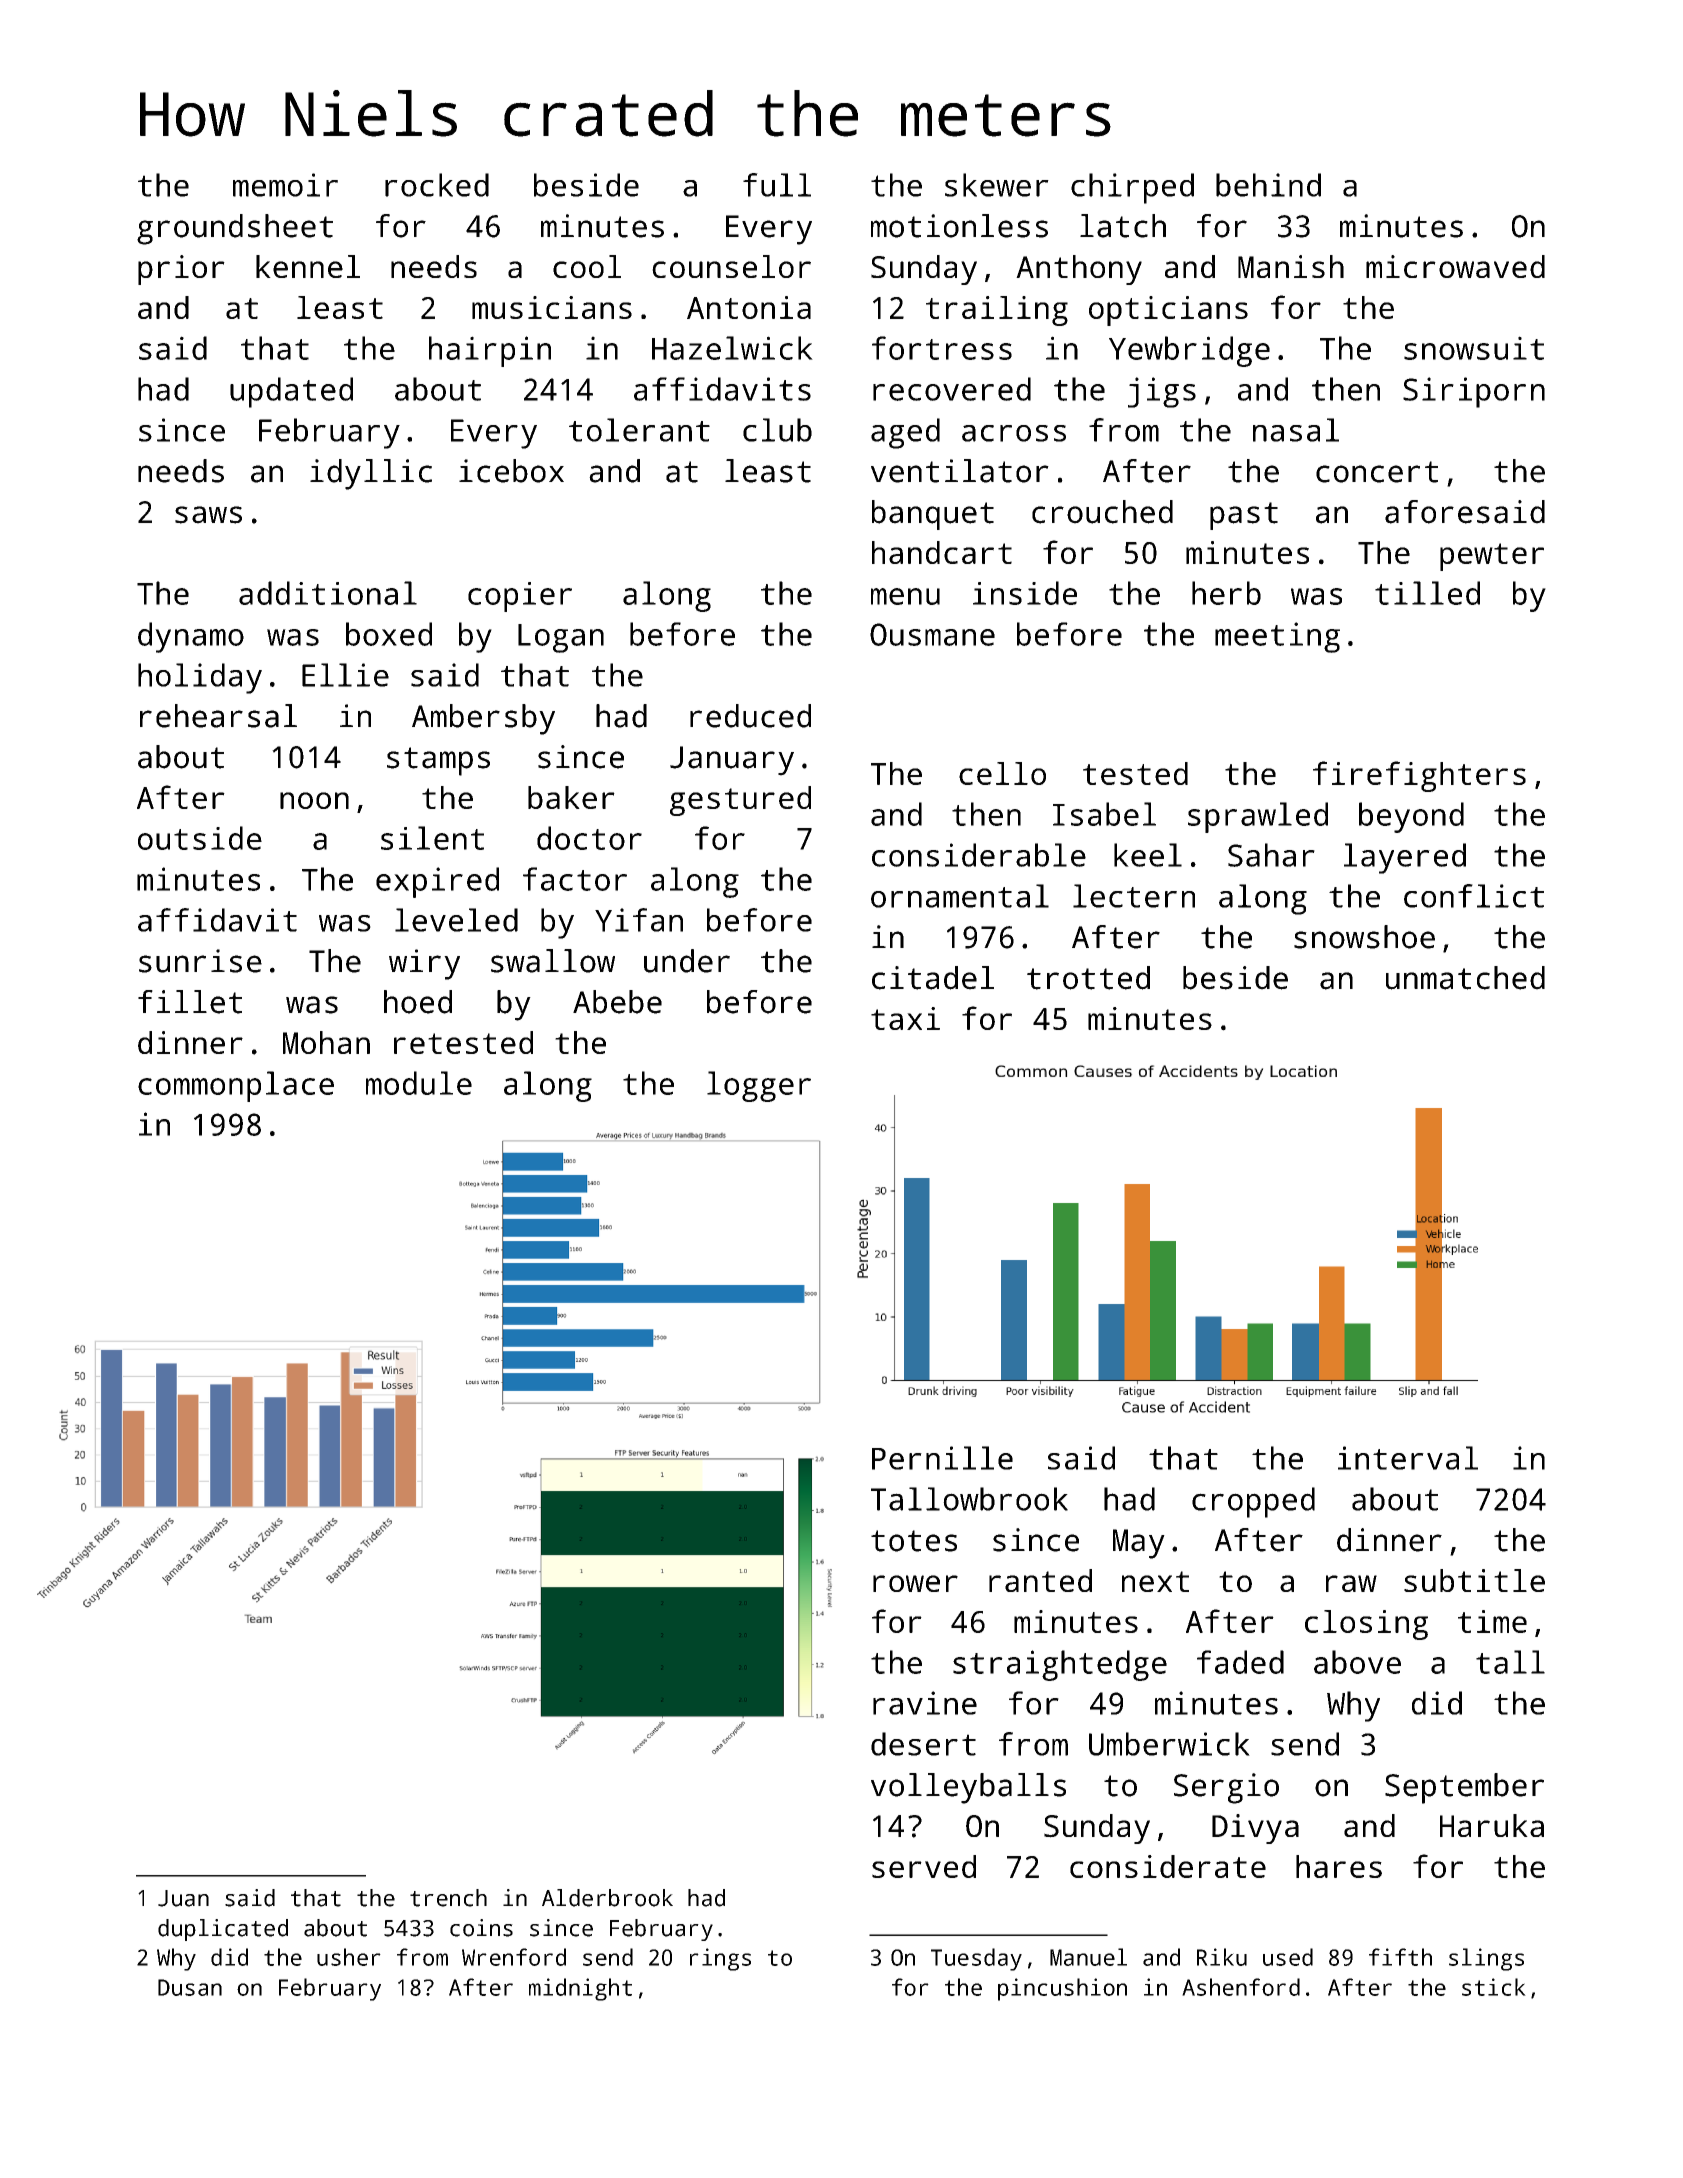 The image size is (1683, 2178). I want to click on full, so click(777, 185).
